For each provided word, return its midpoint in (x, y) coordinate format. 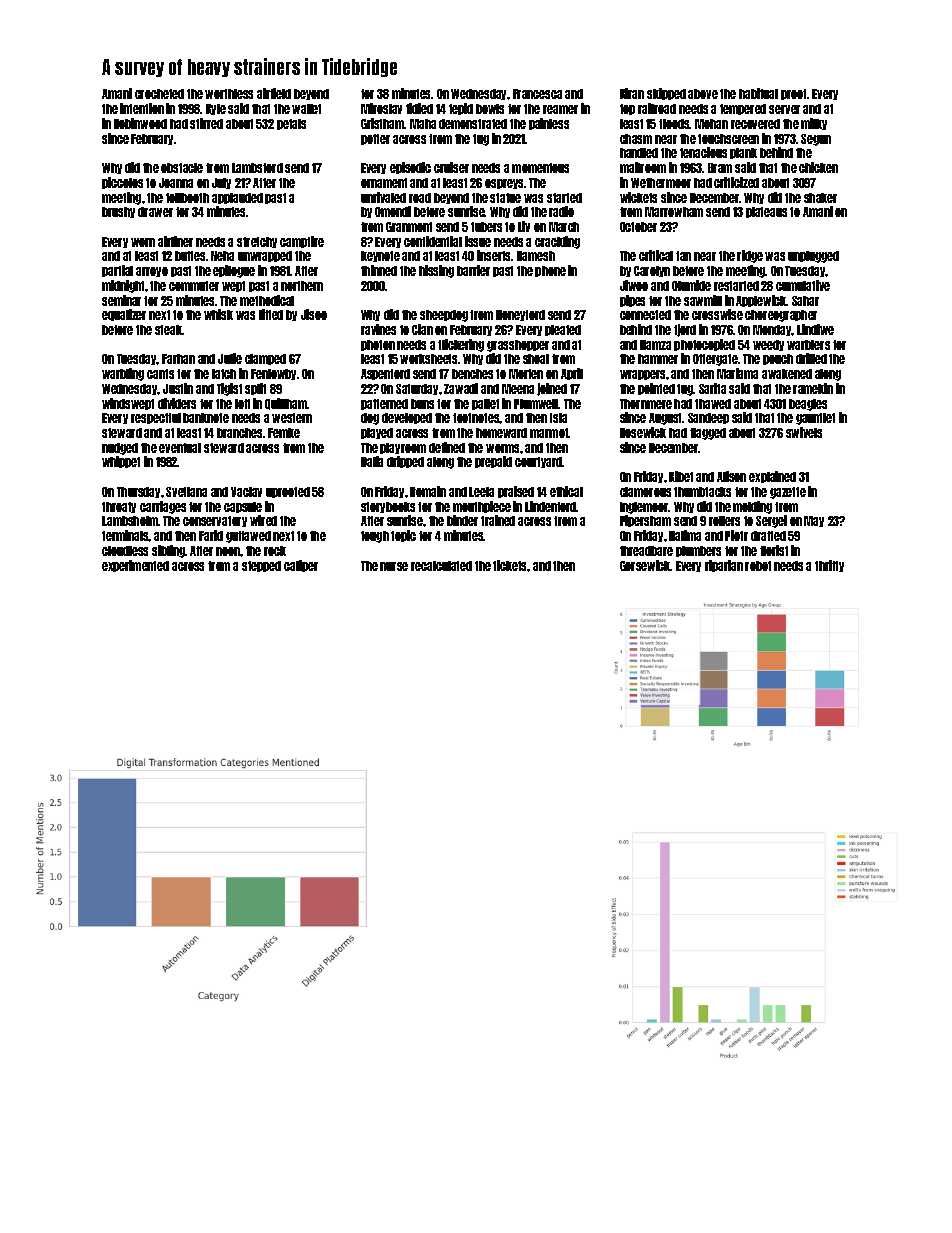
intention (142, 108)
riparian (724, 566)
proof (793, 94)
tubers (486, 227)
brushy (118, 212)
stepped (261, 566)
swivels (804, 432)
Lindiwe (815, 329)
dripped (405, 462)
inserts (494, 255)
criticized (736, 182)
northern (302, 286)
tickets (510, 565)
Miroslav (381, 108)
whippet (121, 462)
